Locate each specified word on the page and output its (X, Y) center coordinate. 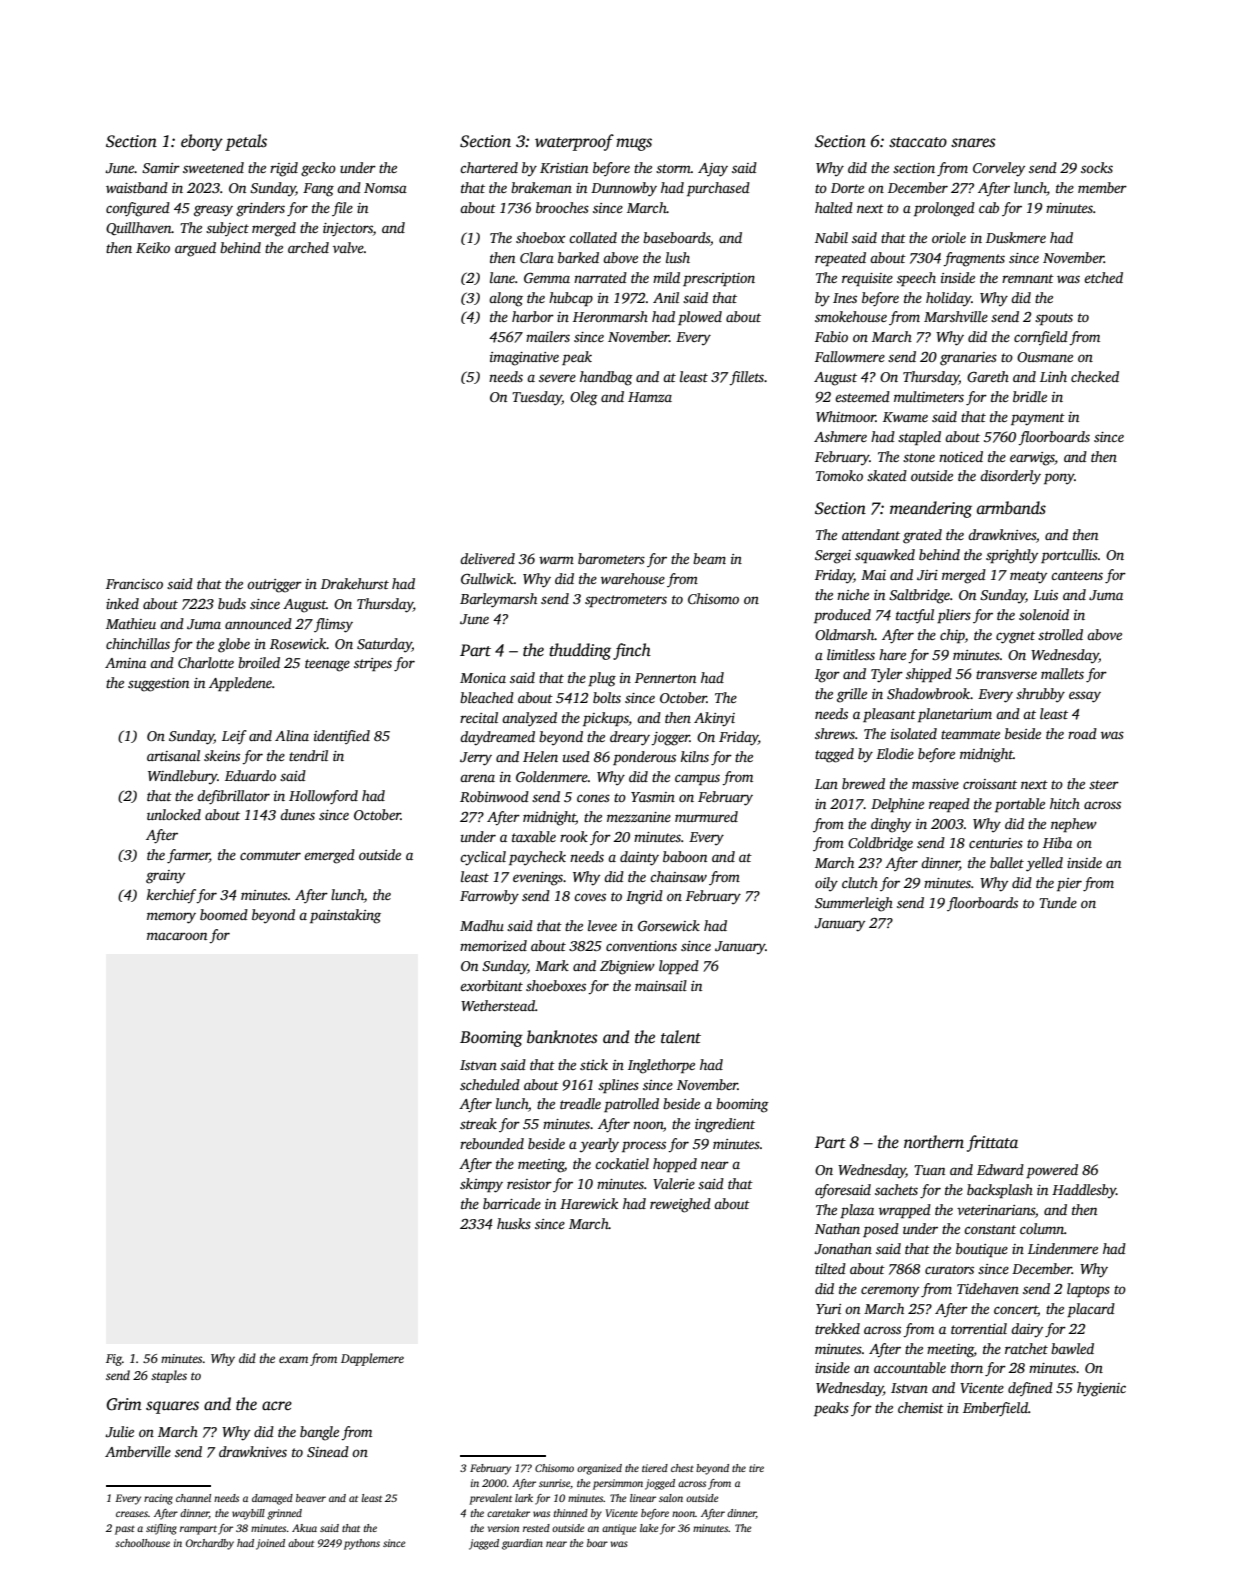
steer (1104, 784)
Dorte (847, 188)
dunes (297, 814)
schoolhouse (142, 1543)
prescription (719, 279)
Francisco (134, 584)
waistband (137, 187)
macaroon (177, 936)
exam (293, 1359)
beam (709, 558)
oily (826, 884)
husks (514, 1223)
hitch (1065, 803)
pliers (954, 616)
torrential (979, 1328)
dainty (639, 858)
